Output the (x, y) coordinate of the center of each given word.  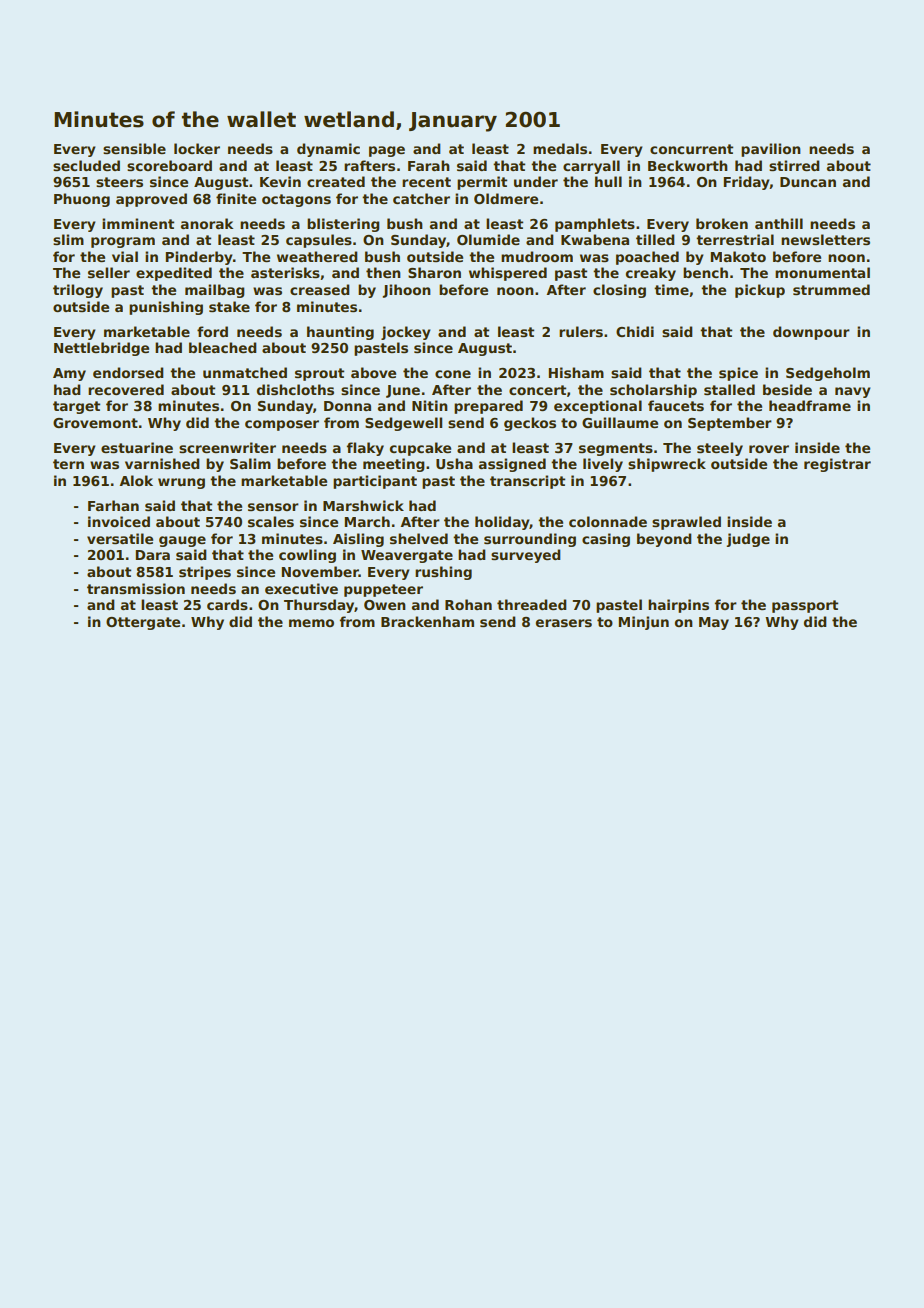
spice (738, 374)
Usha (454, 463)
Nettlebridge (101, 349)
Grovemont (95, 423)
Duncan (808, 182)
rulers (581, 331)
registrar (837, 465)
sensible (134, 148)
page (387, 151)
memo (311, 623)
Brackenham (427, 621)
